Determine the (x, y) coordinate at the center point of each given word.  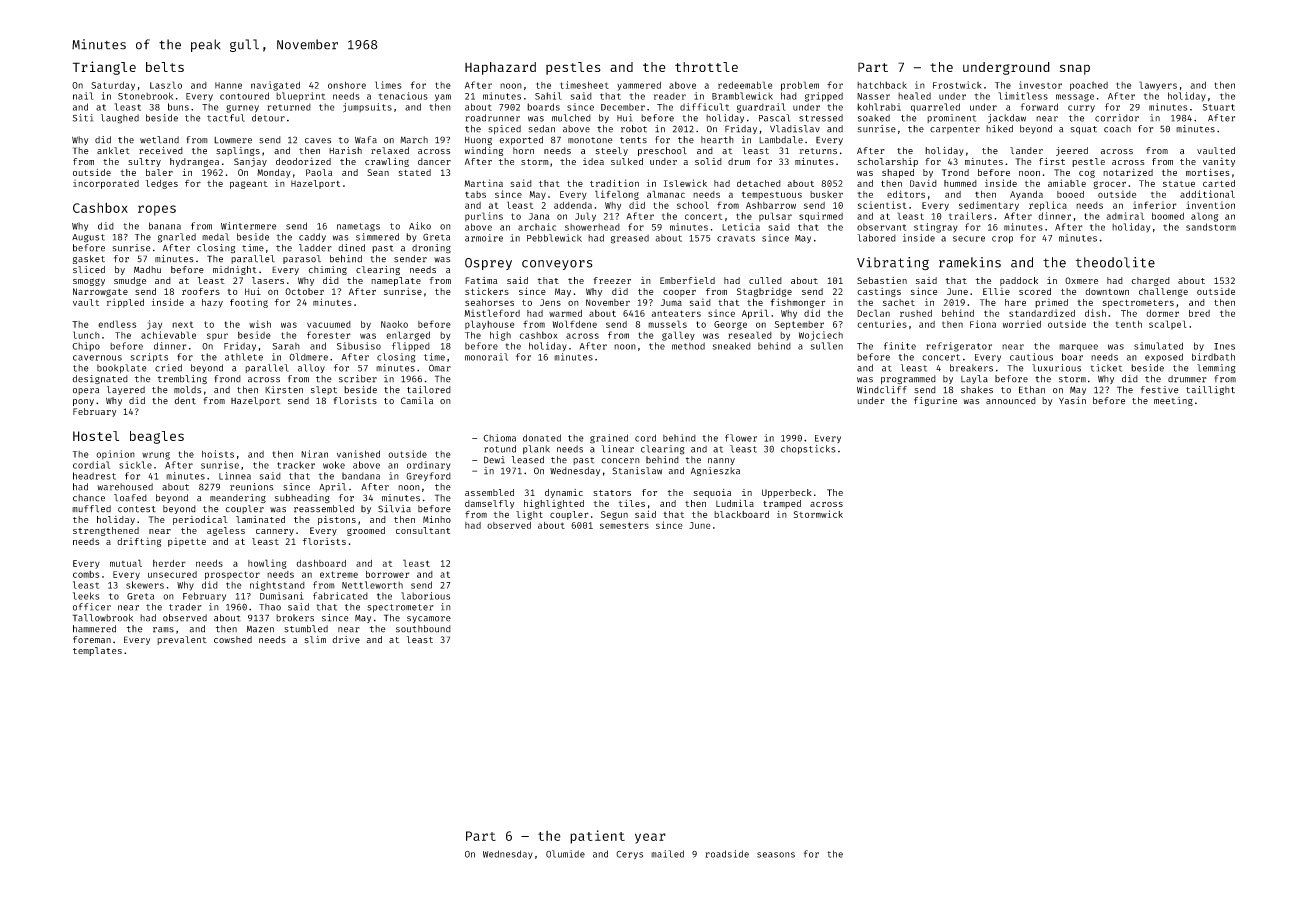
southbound (423, 629)
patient (597, 837)
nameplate (396, 281)
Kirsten (284, 390)
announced (1011, 401)
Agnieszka (715, 471)
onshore (347, 85)
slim (315, 640)
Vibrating (893, 264)
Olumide (565, 854)
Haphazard (500, 68)
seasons (776, 855)
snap (1075, 69)
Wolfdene (575, 324)
